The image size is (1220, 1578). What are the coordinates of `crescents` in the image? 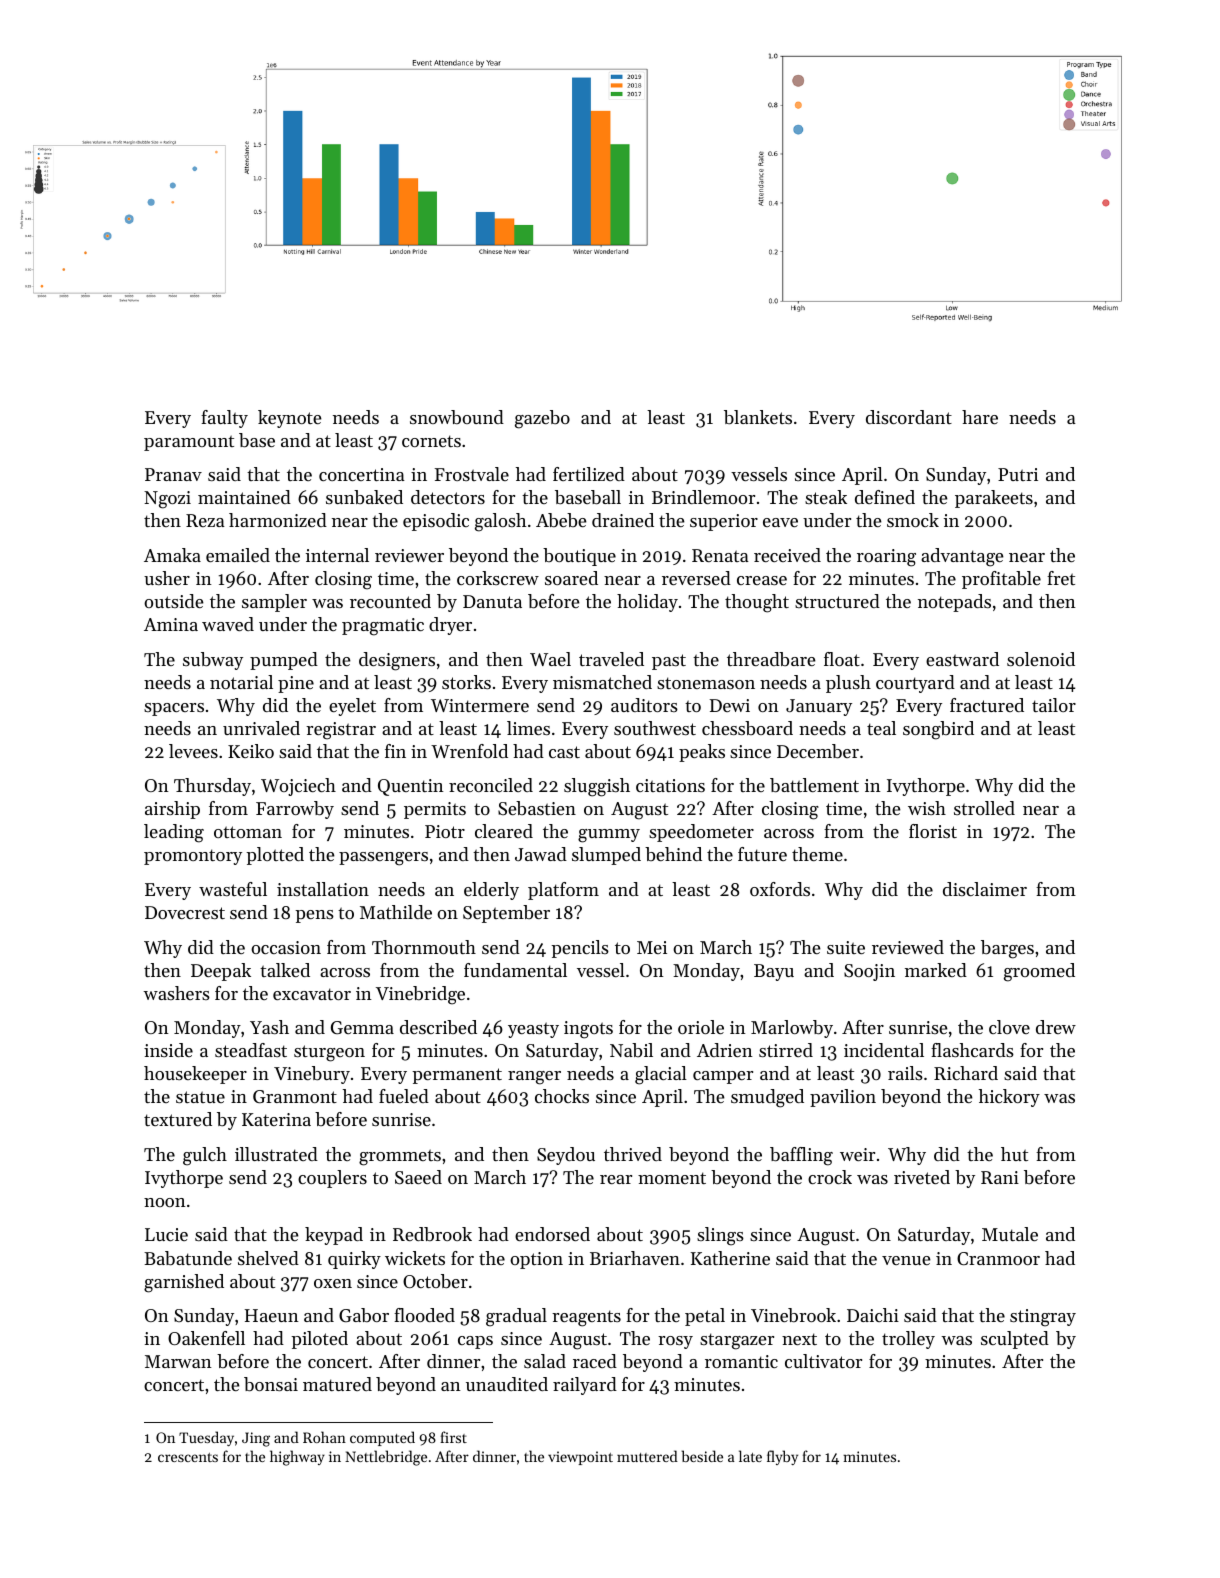 It's located at (188, 1457).
